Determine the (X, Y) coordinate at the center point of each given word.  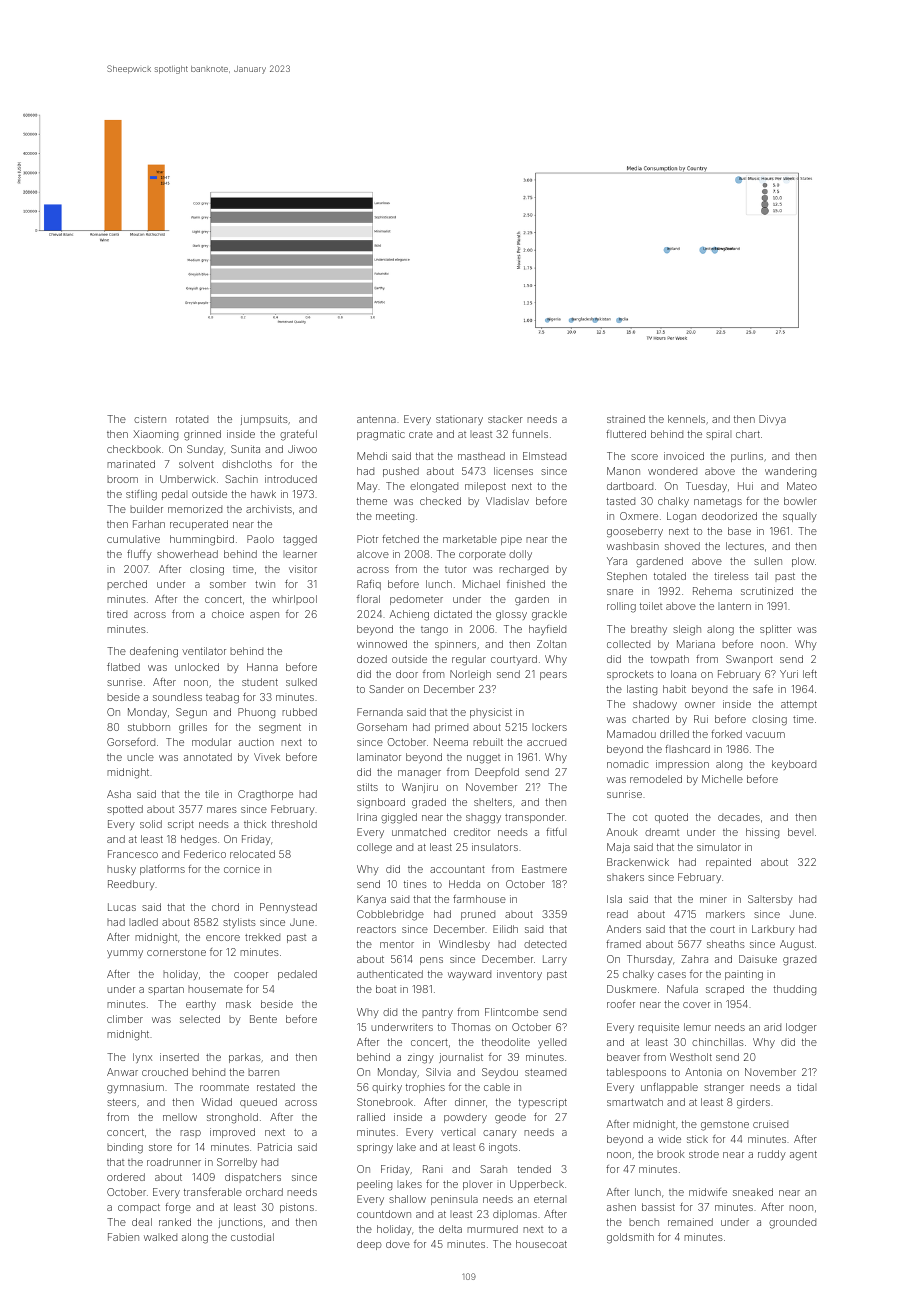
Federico (205, 854)
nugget (483, 759)
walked (160, 1237)
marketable (470, 539)
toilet (651, 606)
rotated (192, 419)
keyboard (794, 765)
